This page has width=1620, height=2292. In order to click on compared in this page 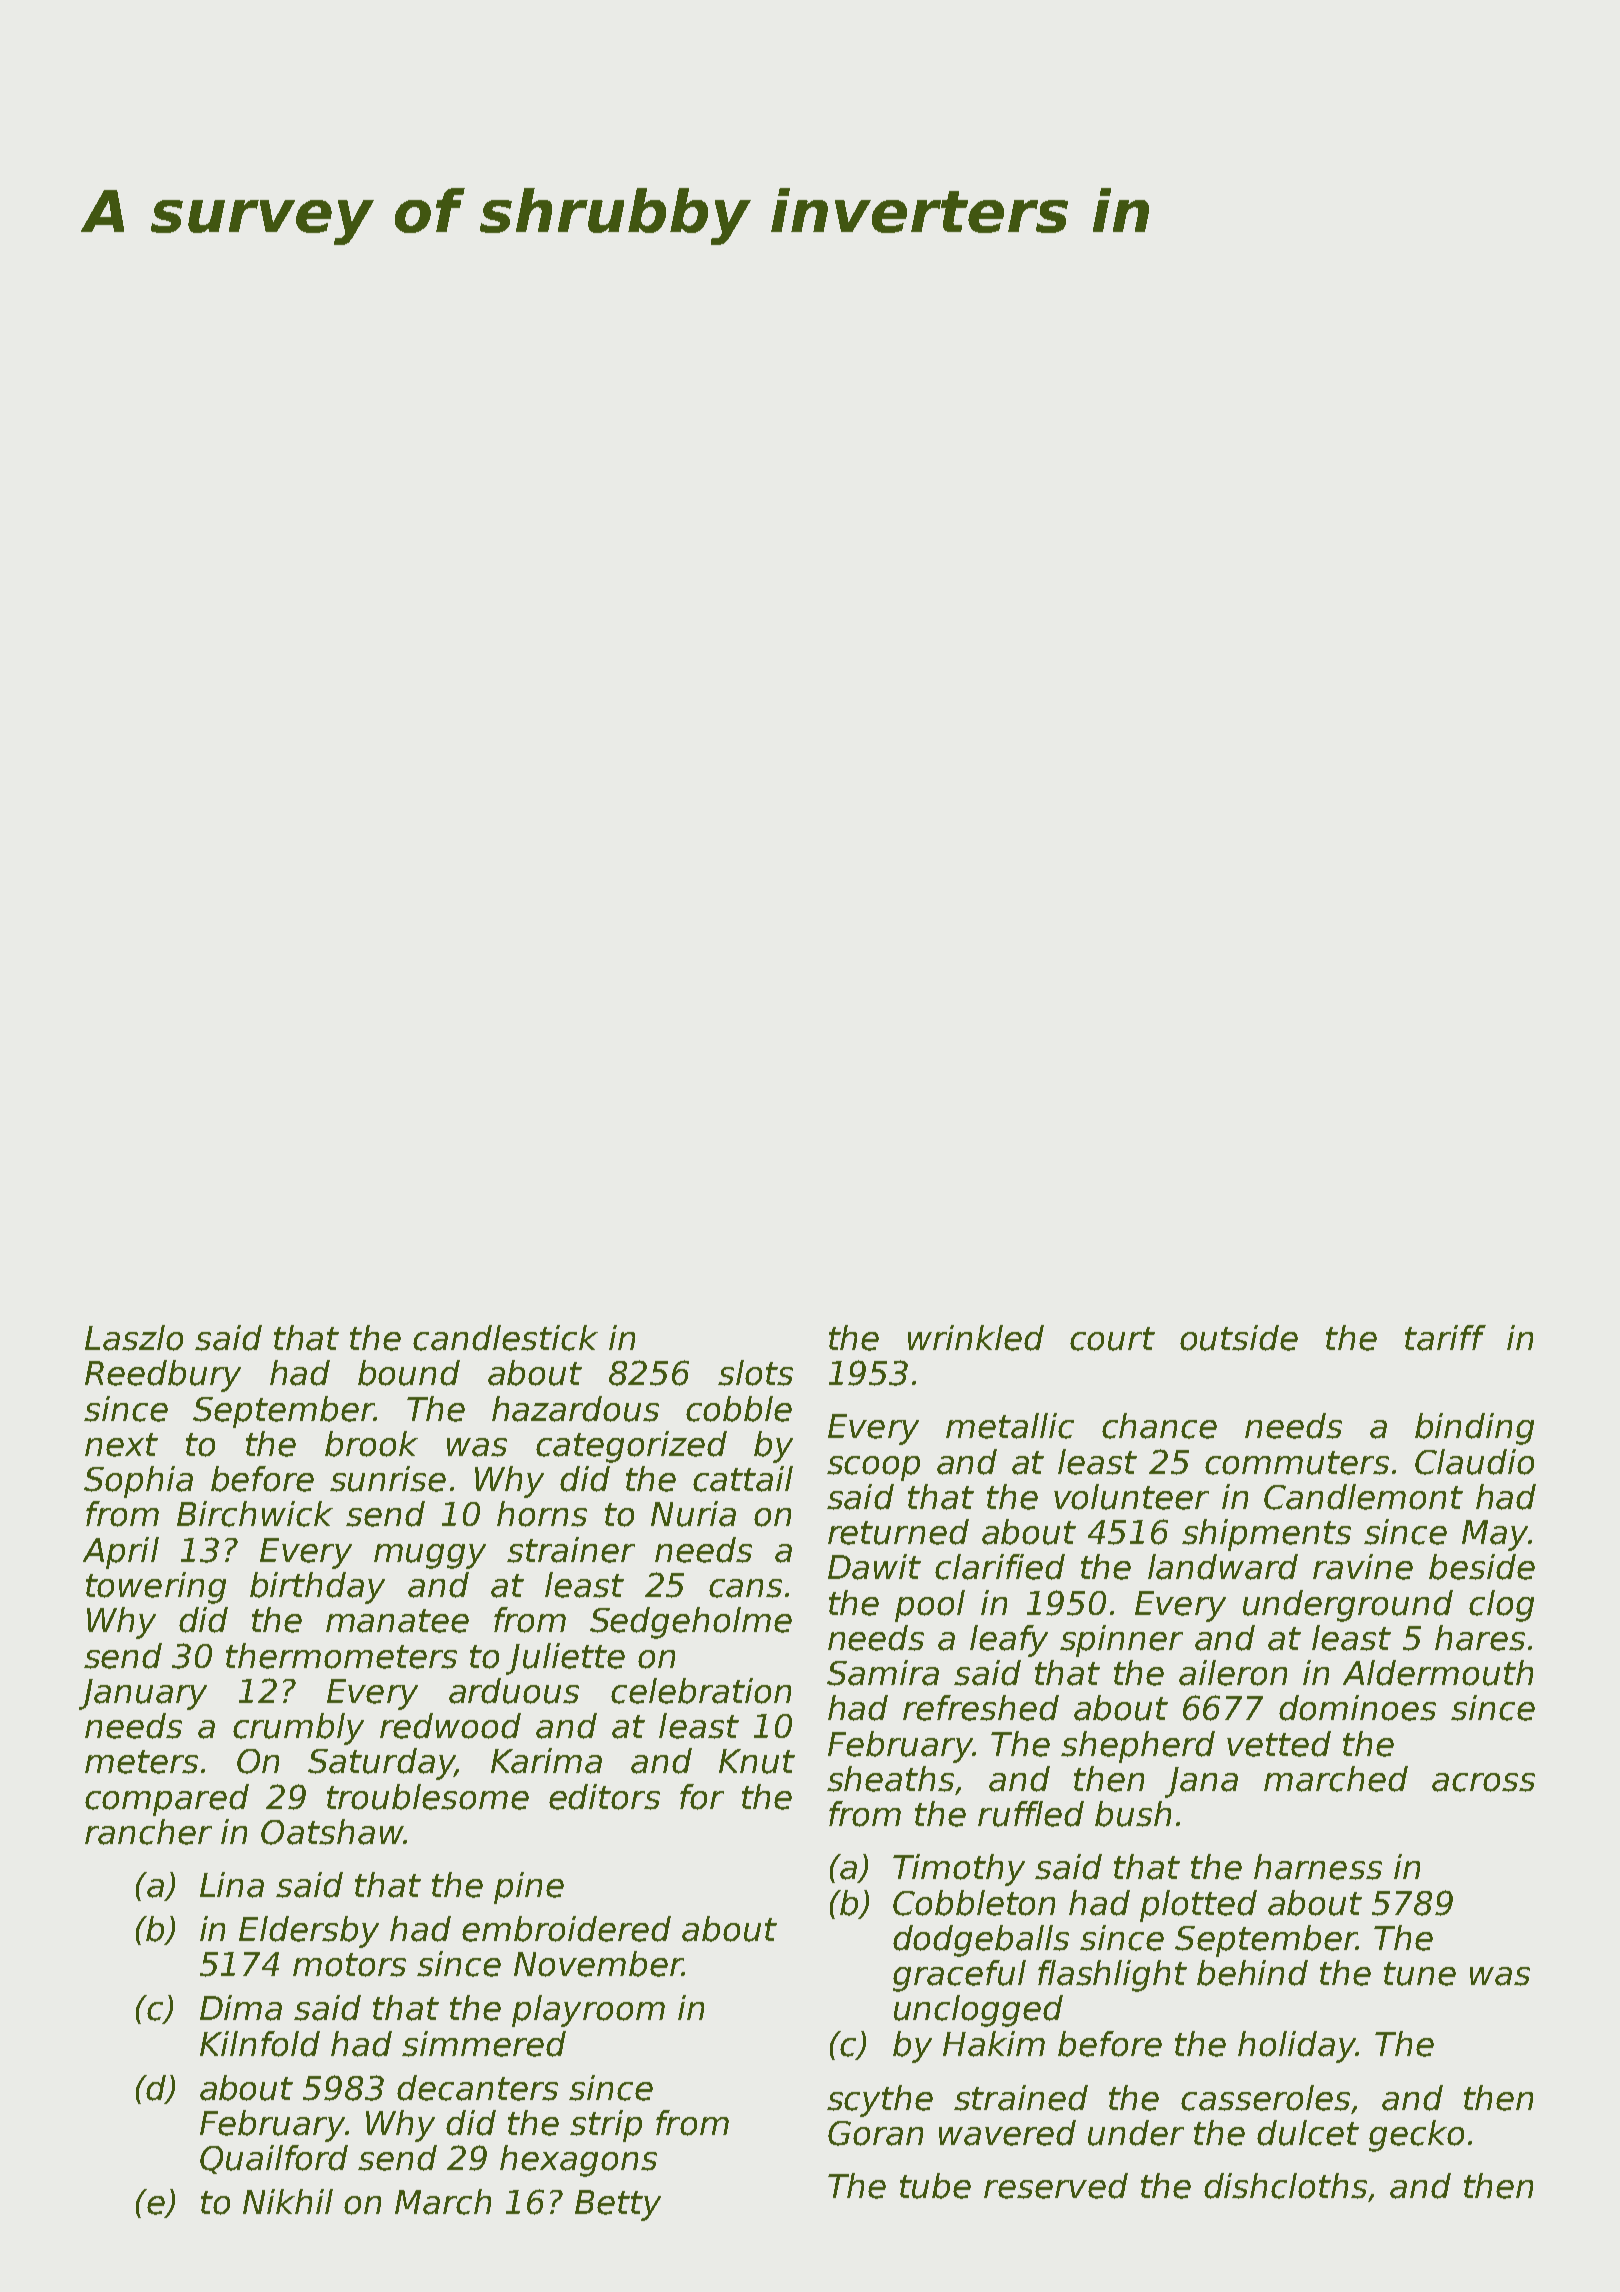, I will do `click(167, 1800)`.
